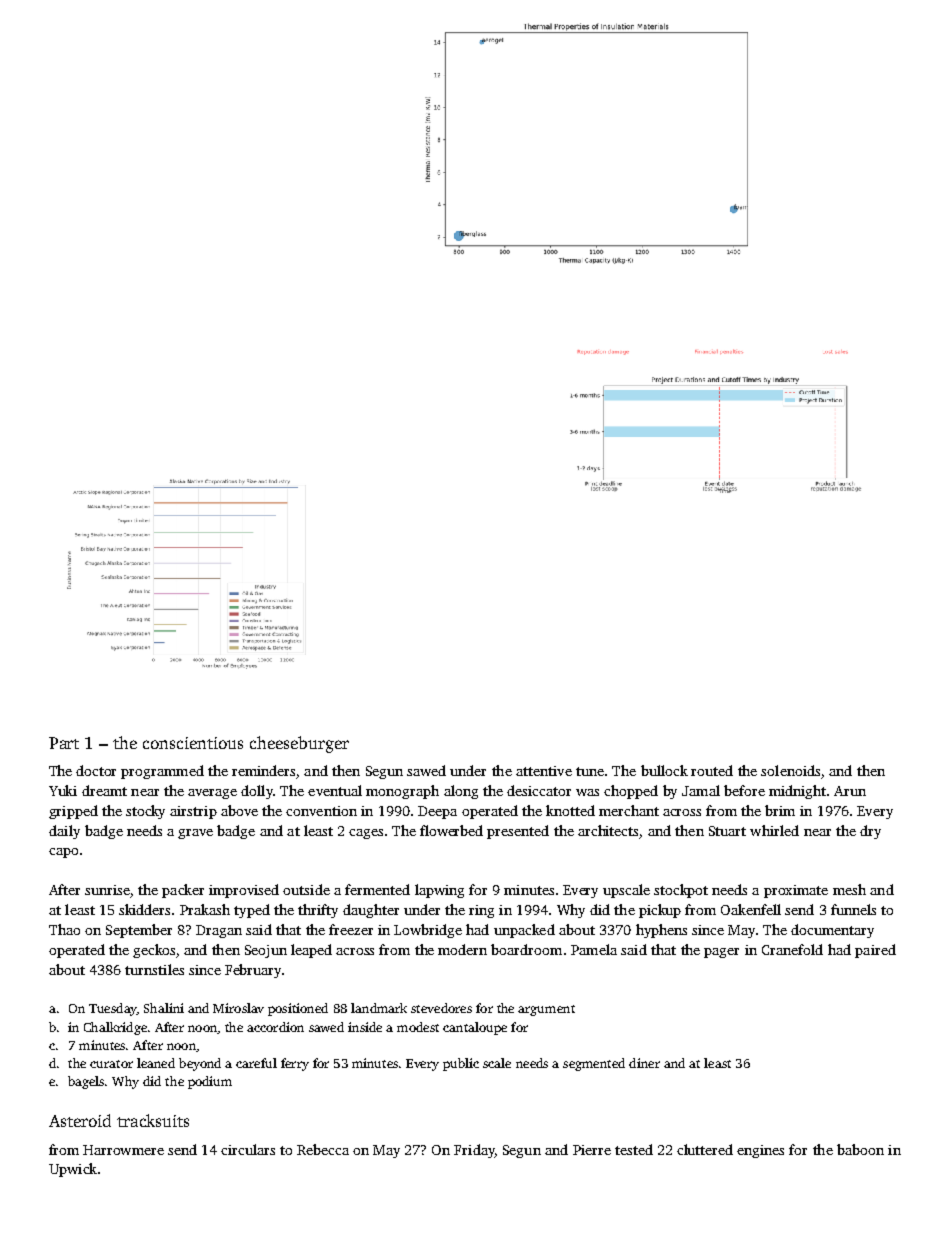 The image size is (952, 1233). I want to click on convention, so click(321, 811).
